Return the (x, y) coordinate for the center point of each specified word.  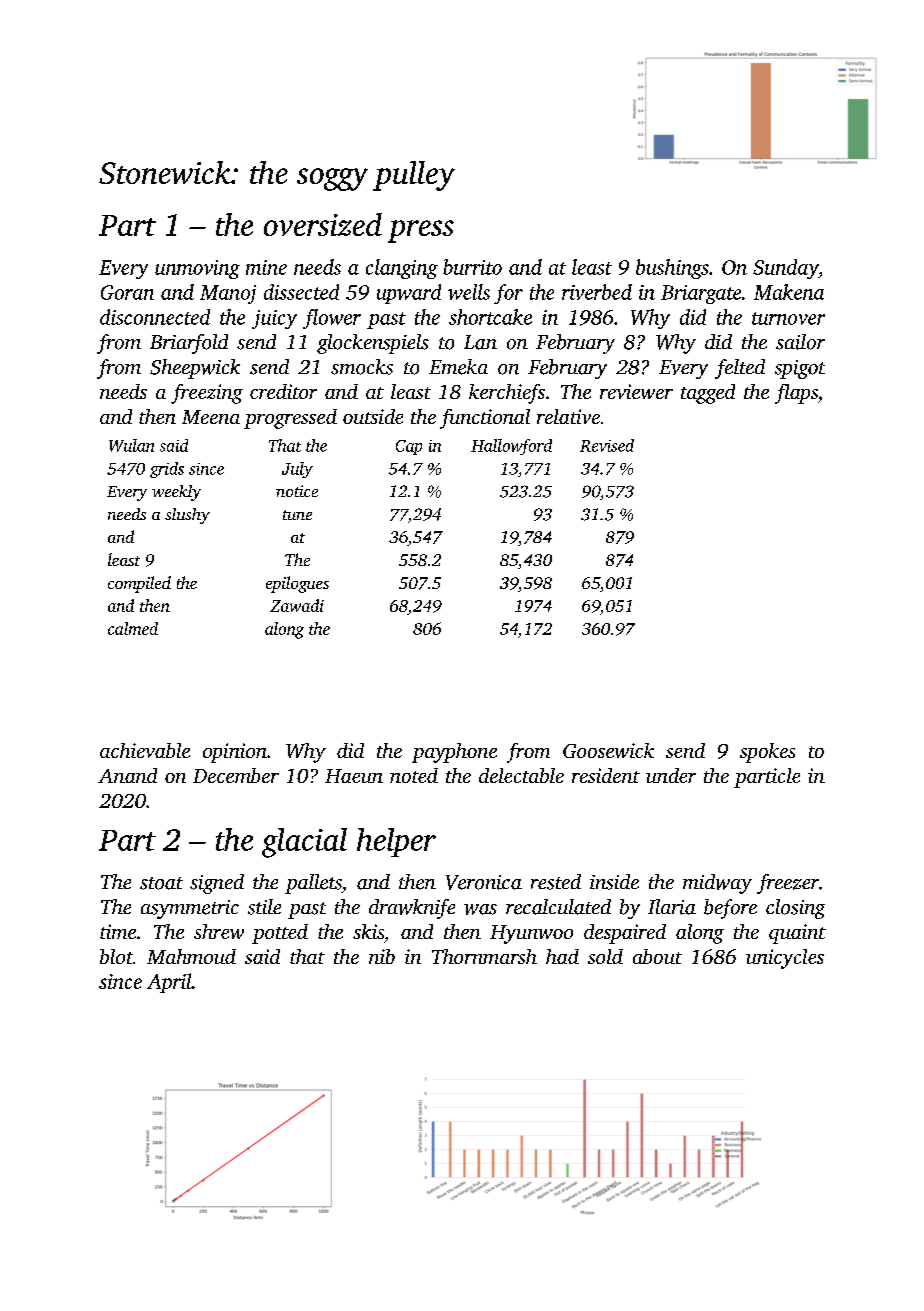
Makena (789, 292)
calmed (133, 628)
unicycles (785, 959)
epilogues (297, 584)
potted (280, 934)
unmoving (197, 269)
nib (382, 956)
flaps (796, 394)
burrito (472, 267)
